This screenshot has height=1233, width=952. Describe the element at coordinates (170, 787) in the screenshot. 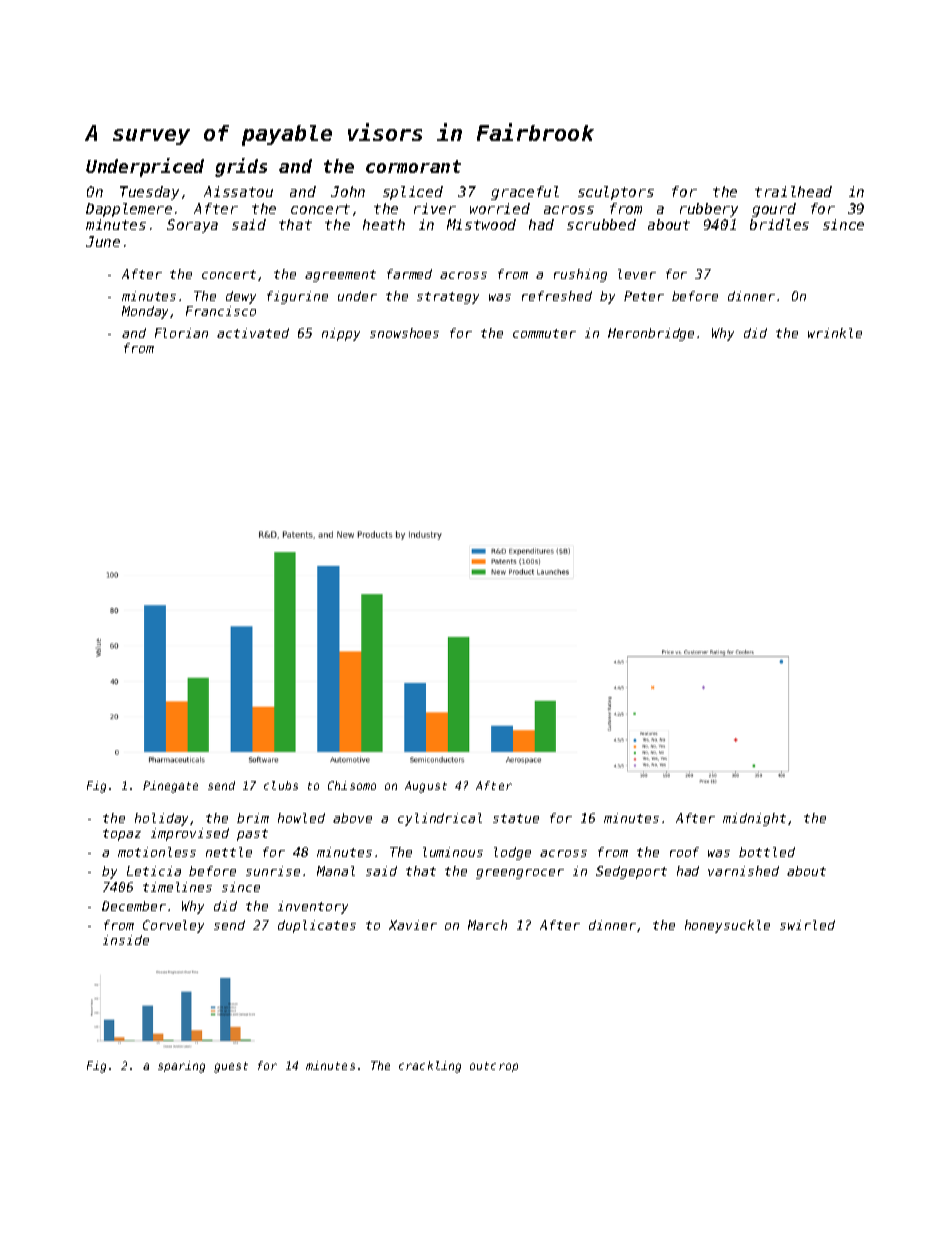

I see `Pinegate` at that location.
